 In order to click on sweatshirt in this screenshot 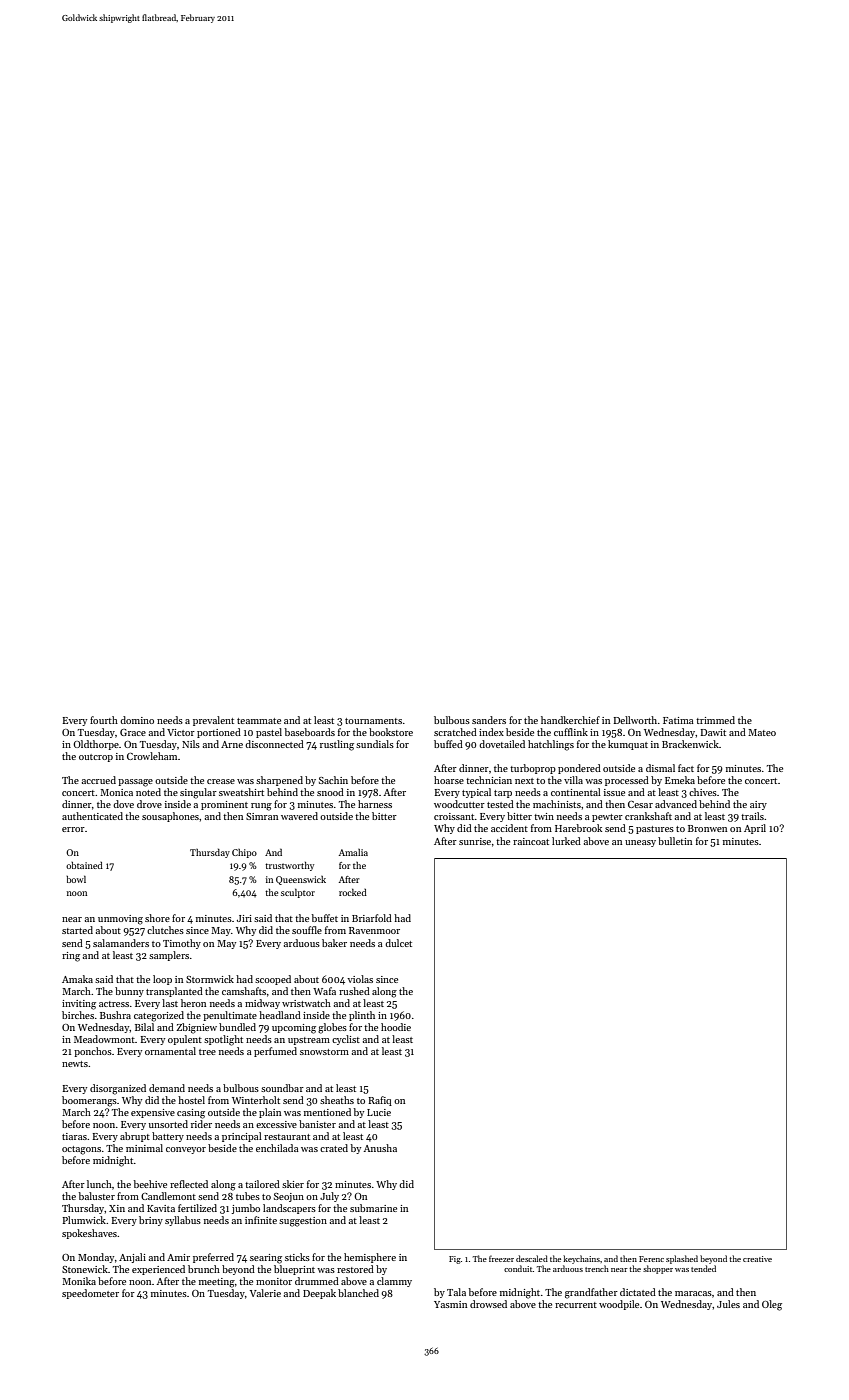, I will do `click(241, 792)`.
